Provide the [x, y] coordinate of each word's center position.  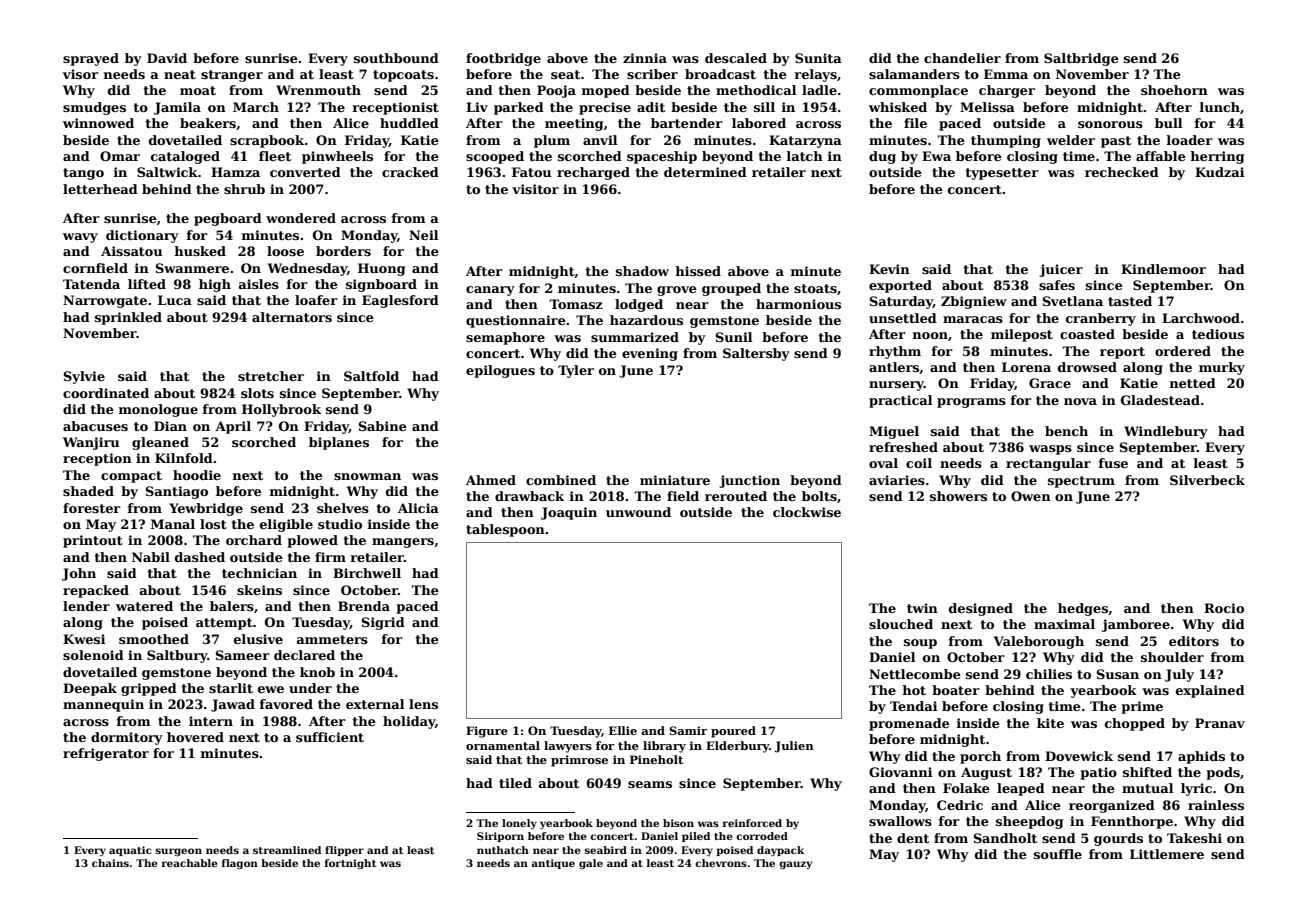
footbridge [503, 59]
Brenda [364, 606]
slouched [901, 624]
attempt [224, 624]
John [79, 574]
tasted [1130, 301]
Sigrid [383, 623]
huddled [409, 123]
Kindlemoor [1163, 269]
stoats [815, 288]
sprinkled [128, 318]
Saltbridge [1081, 59]
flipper [344, 851]
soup [920, 644]
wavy [80, 238]
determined [705, 172]
